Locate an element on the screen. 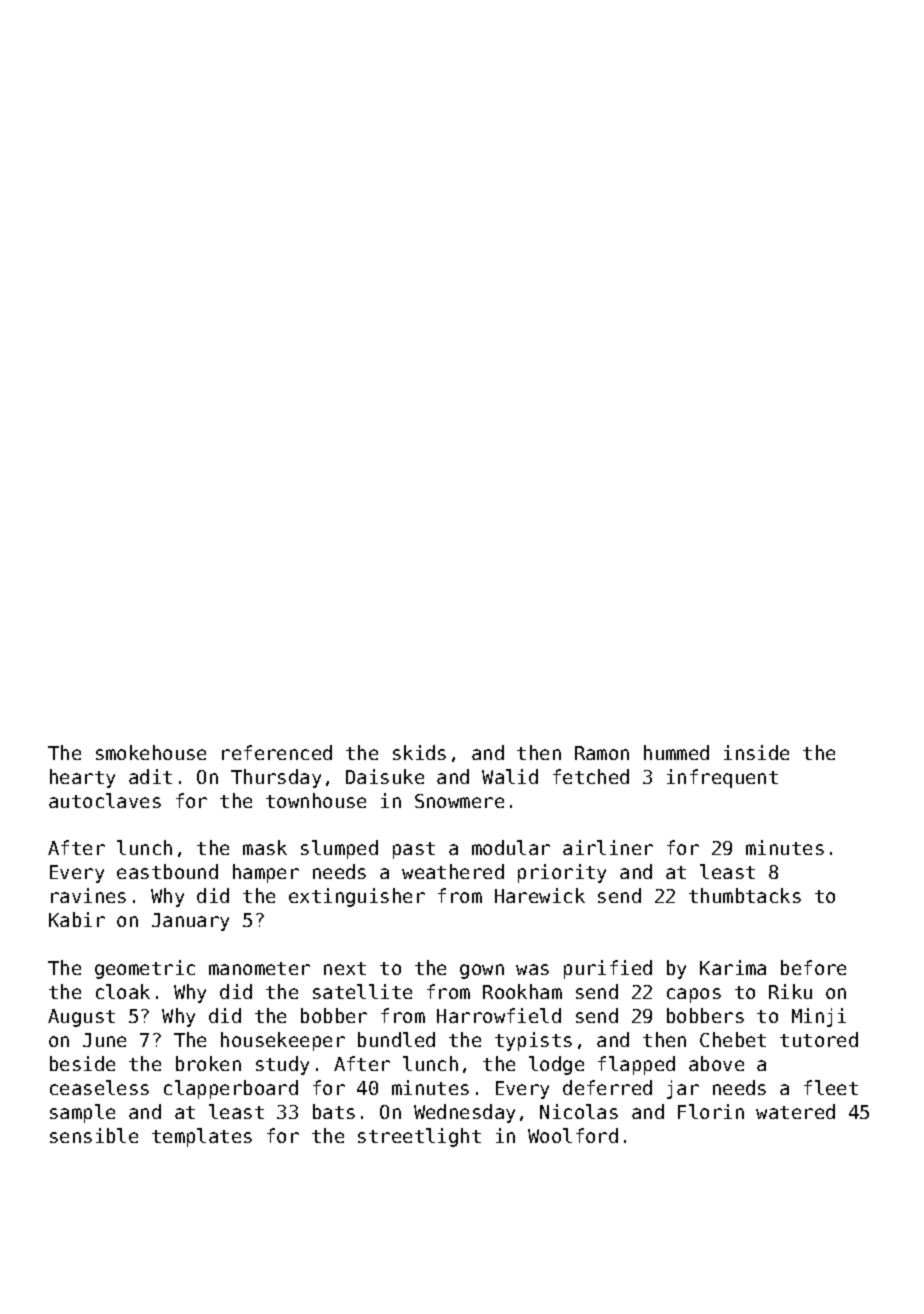 This screenshot has height=1314, width=924. cloak is located at coordinates (123, 991).
